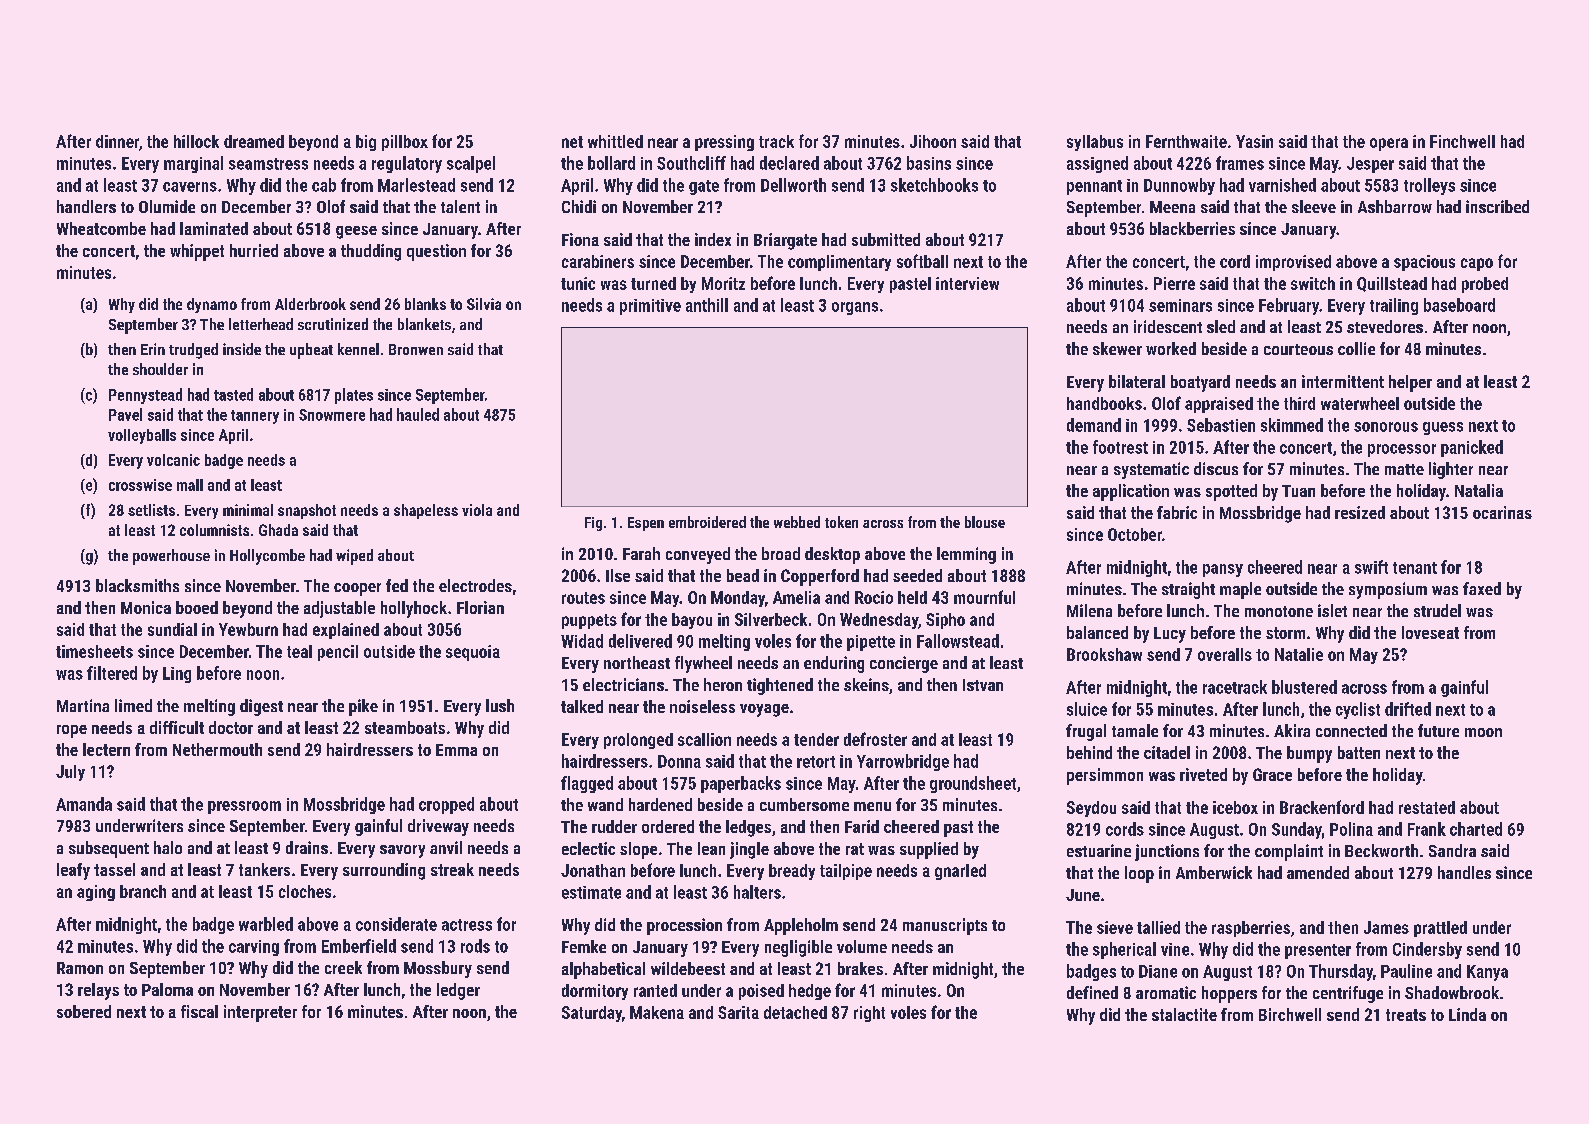 Image resolution: width=1589 pixels, height=1124 pixels. Describe the element at coordinates (934, 185) in the screenshot. I see `sketchbooks` at that location.
